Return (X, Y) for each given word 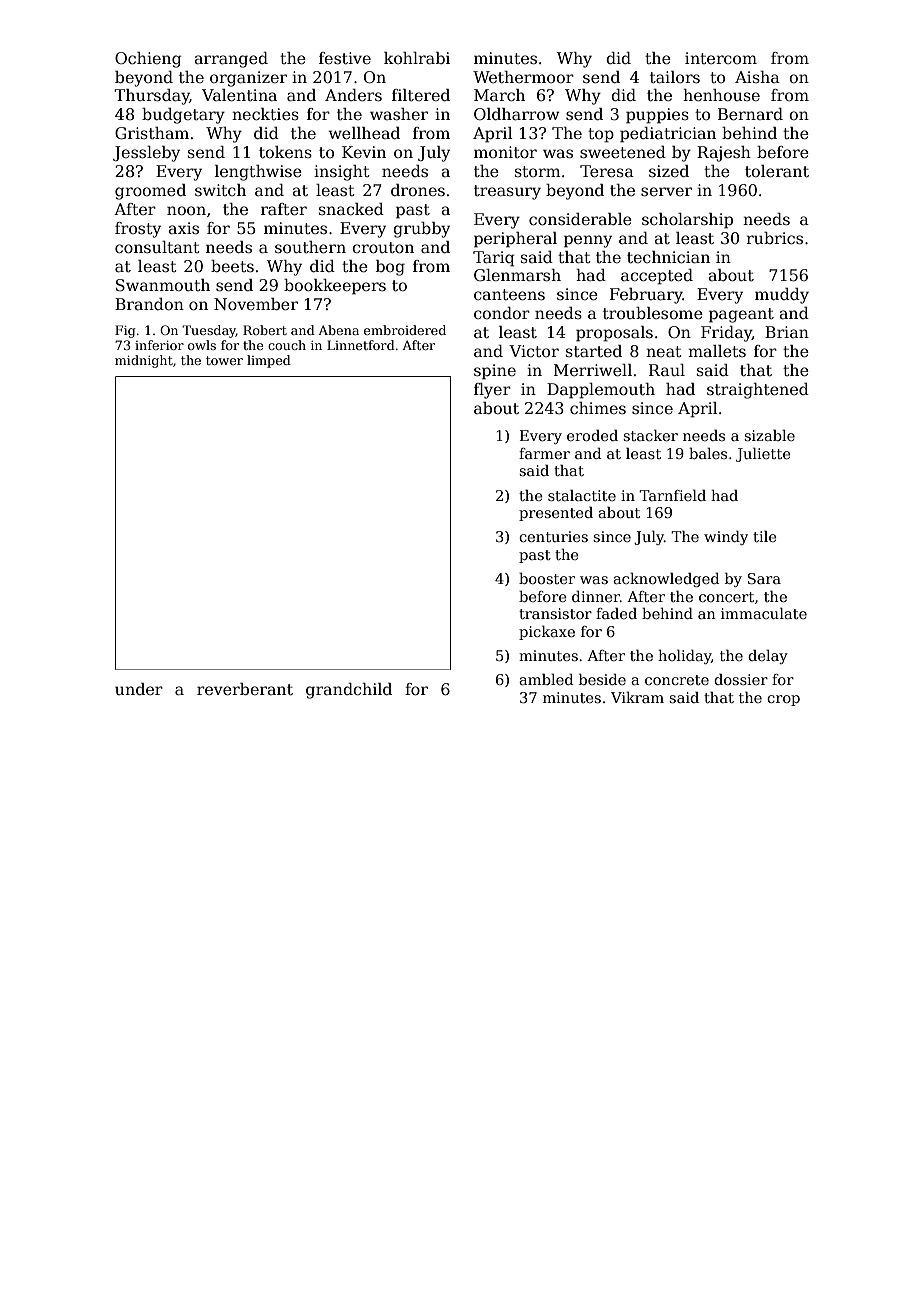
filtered (421, 95)
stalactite (582, 495)
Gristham (152, 133)
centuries (553, 536)
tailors (675, 77)
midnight (144, 361)
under (139, 689)
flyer (492, 391)
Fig (125, 331)
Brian (787, 332)
